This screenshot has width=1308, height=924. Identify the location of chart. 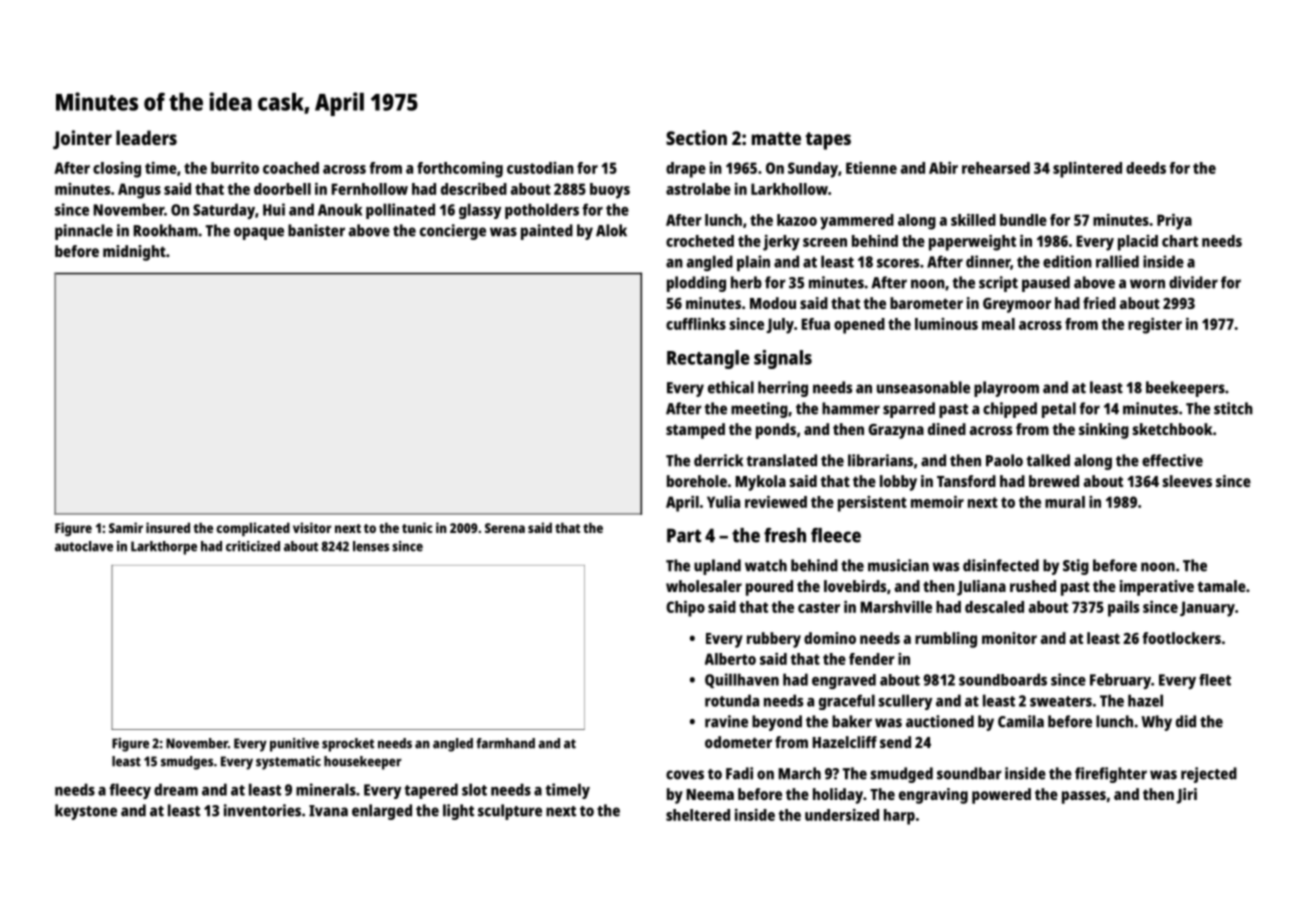
(1180, 241).
